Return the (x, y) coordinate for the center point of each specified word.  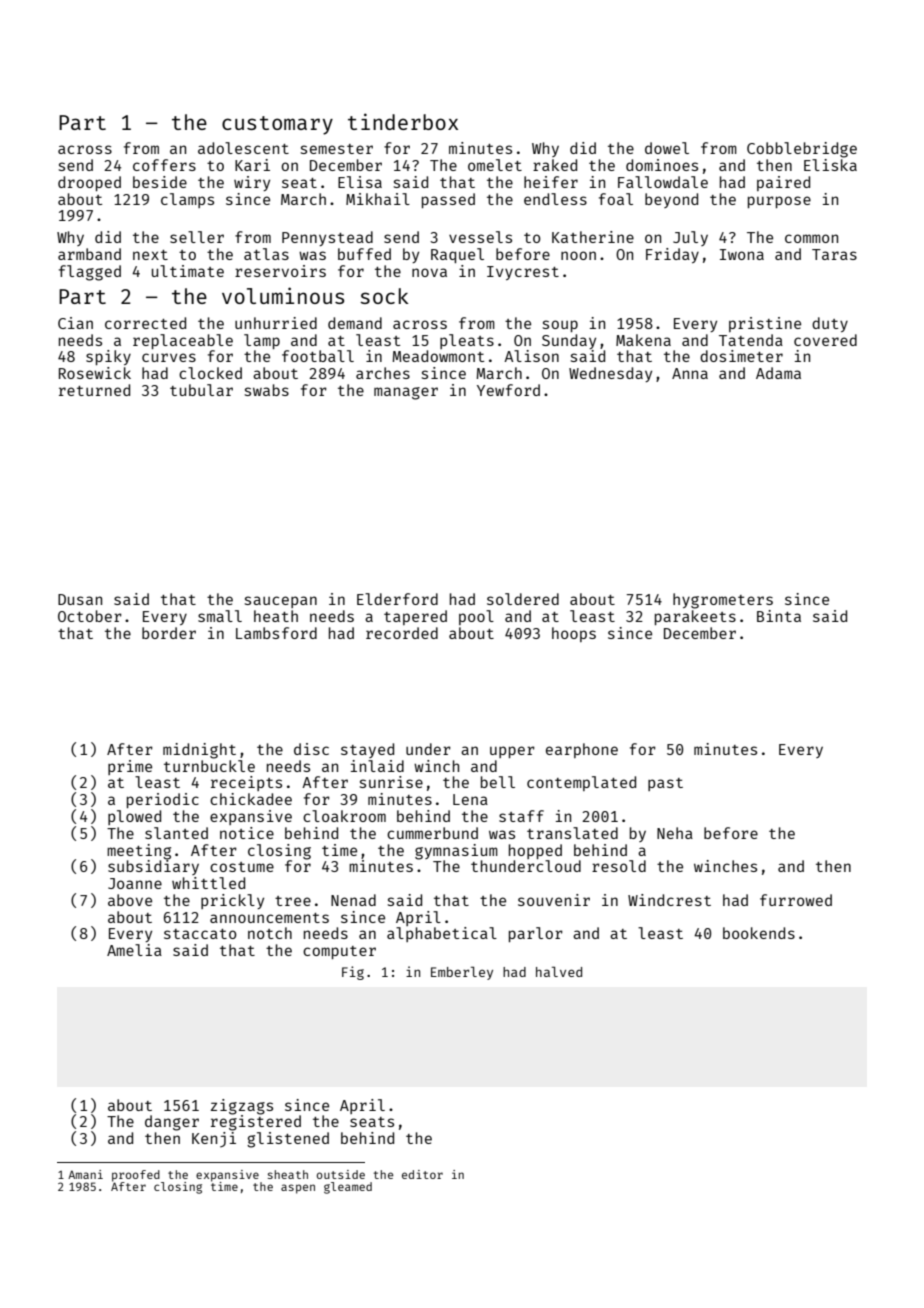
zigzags (242, 1107)
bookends (759, 933)
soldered (523, 599)
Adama (778, 373)
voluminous (283, 295)
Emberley (462, 973)
